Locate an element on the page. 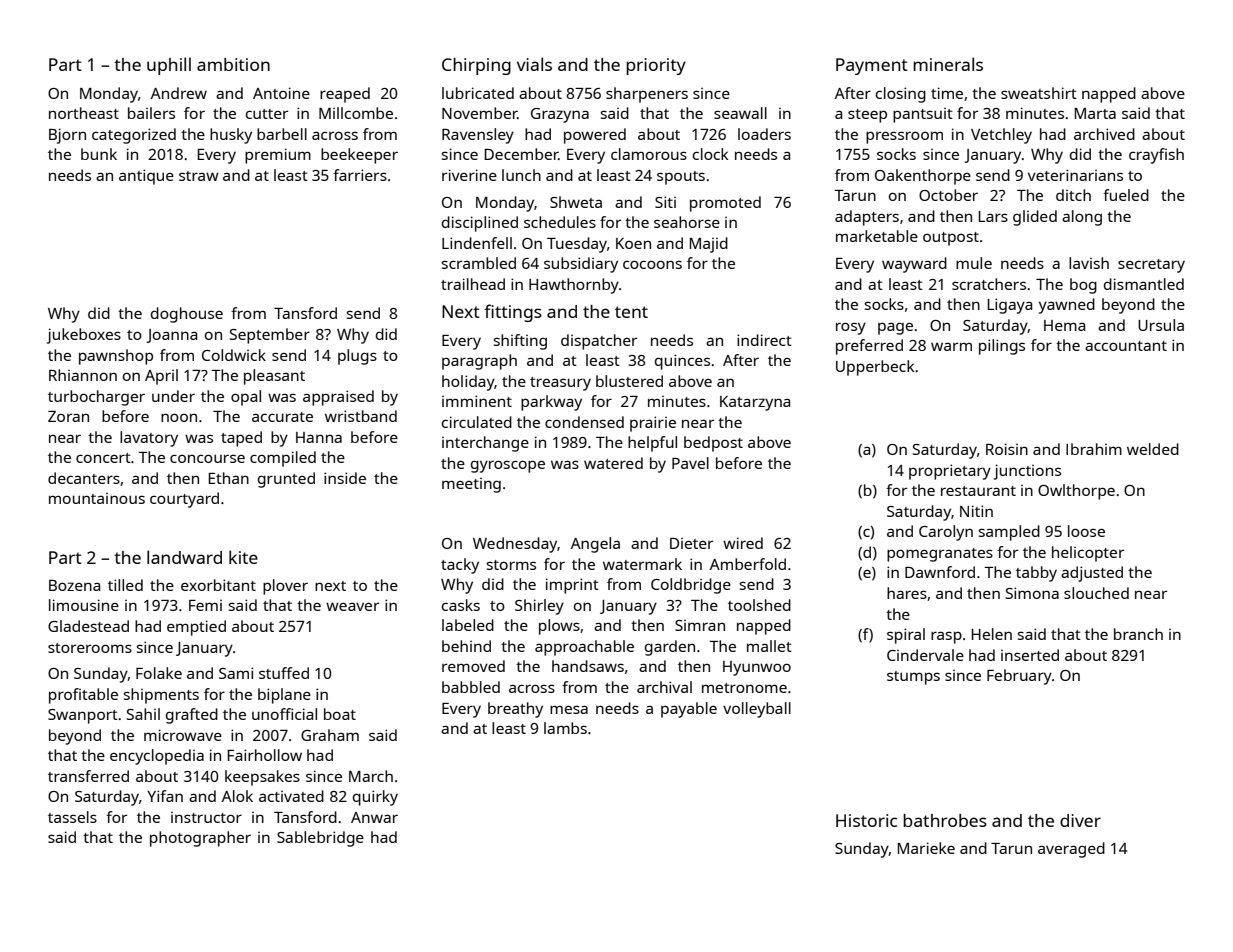  page is located at coordinates (895, 328).
